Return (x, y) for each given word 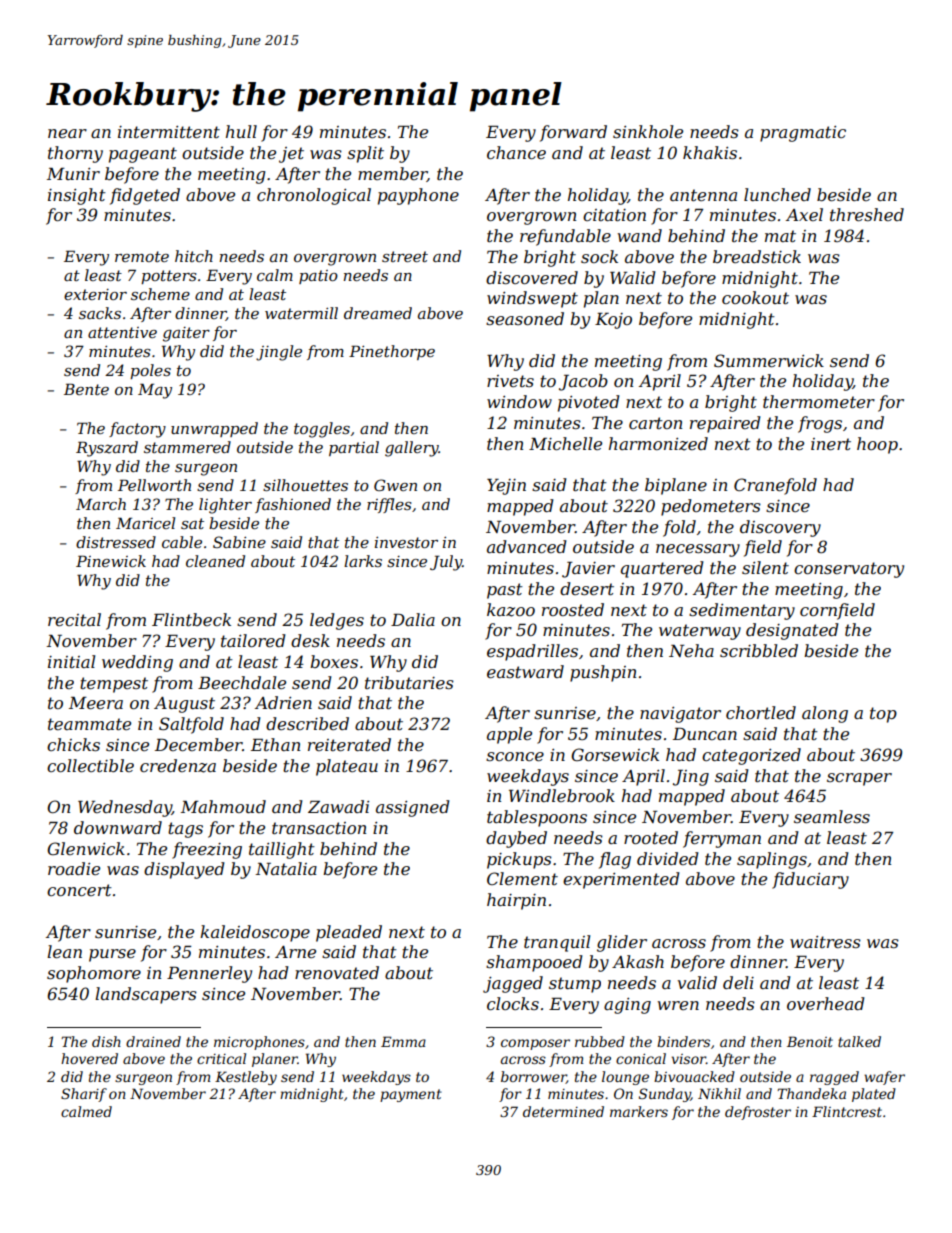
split (365, 154)
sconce (515, 756)
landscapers (146, 995)
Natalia (286, 868)
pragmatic (803, 134)
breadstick (757, 256)
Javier (588, 570)
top (883, 715)
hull (241, 131)
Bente (86, 389)
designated (792, 631)
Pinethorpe (392, 352)
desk (310, 640)
